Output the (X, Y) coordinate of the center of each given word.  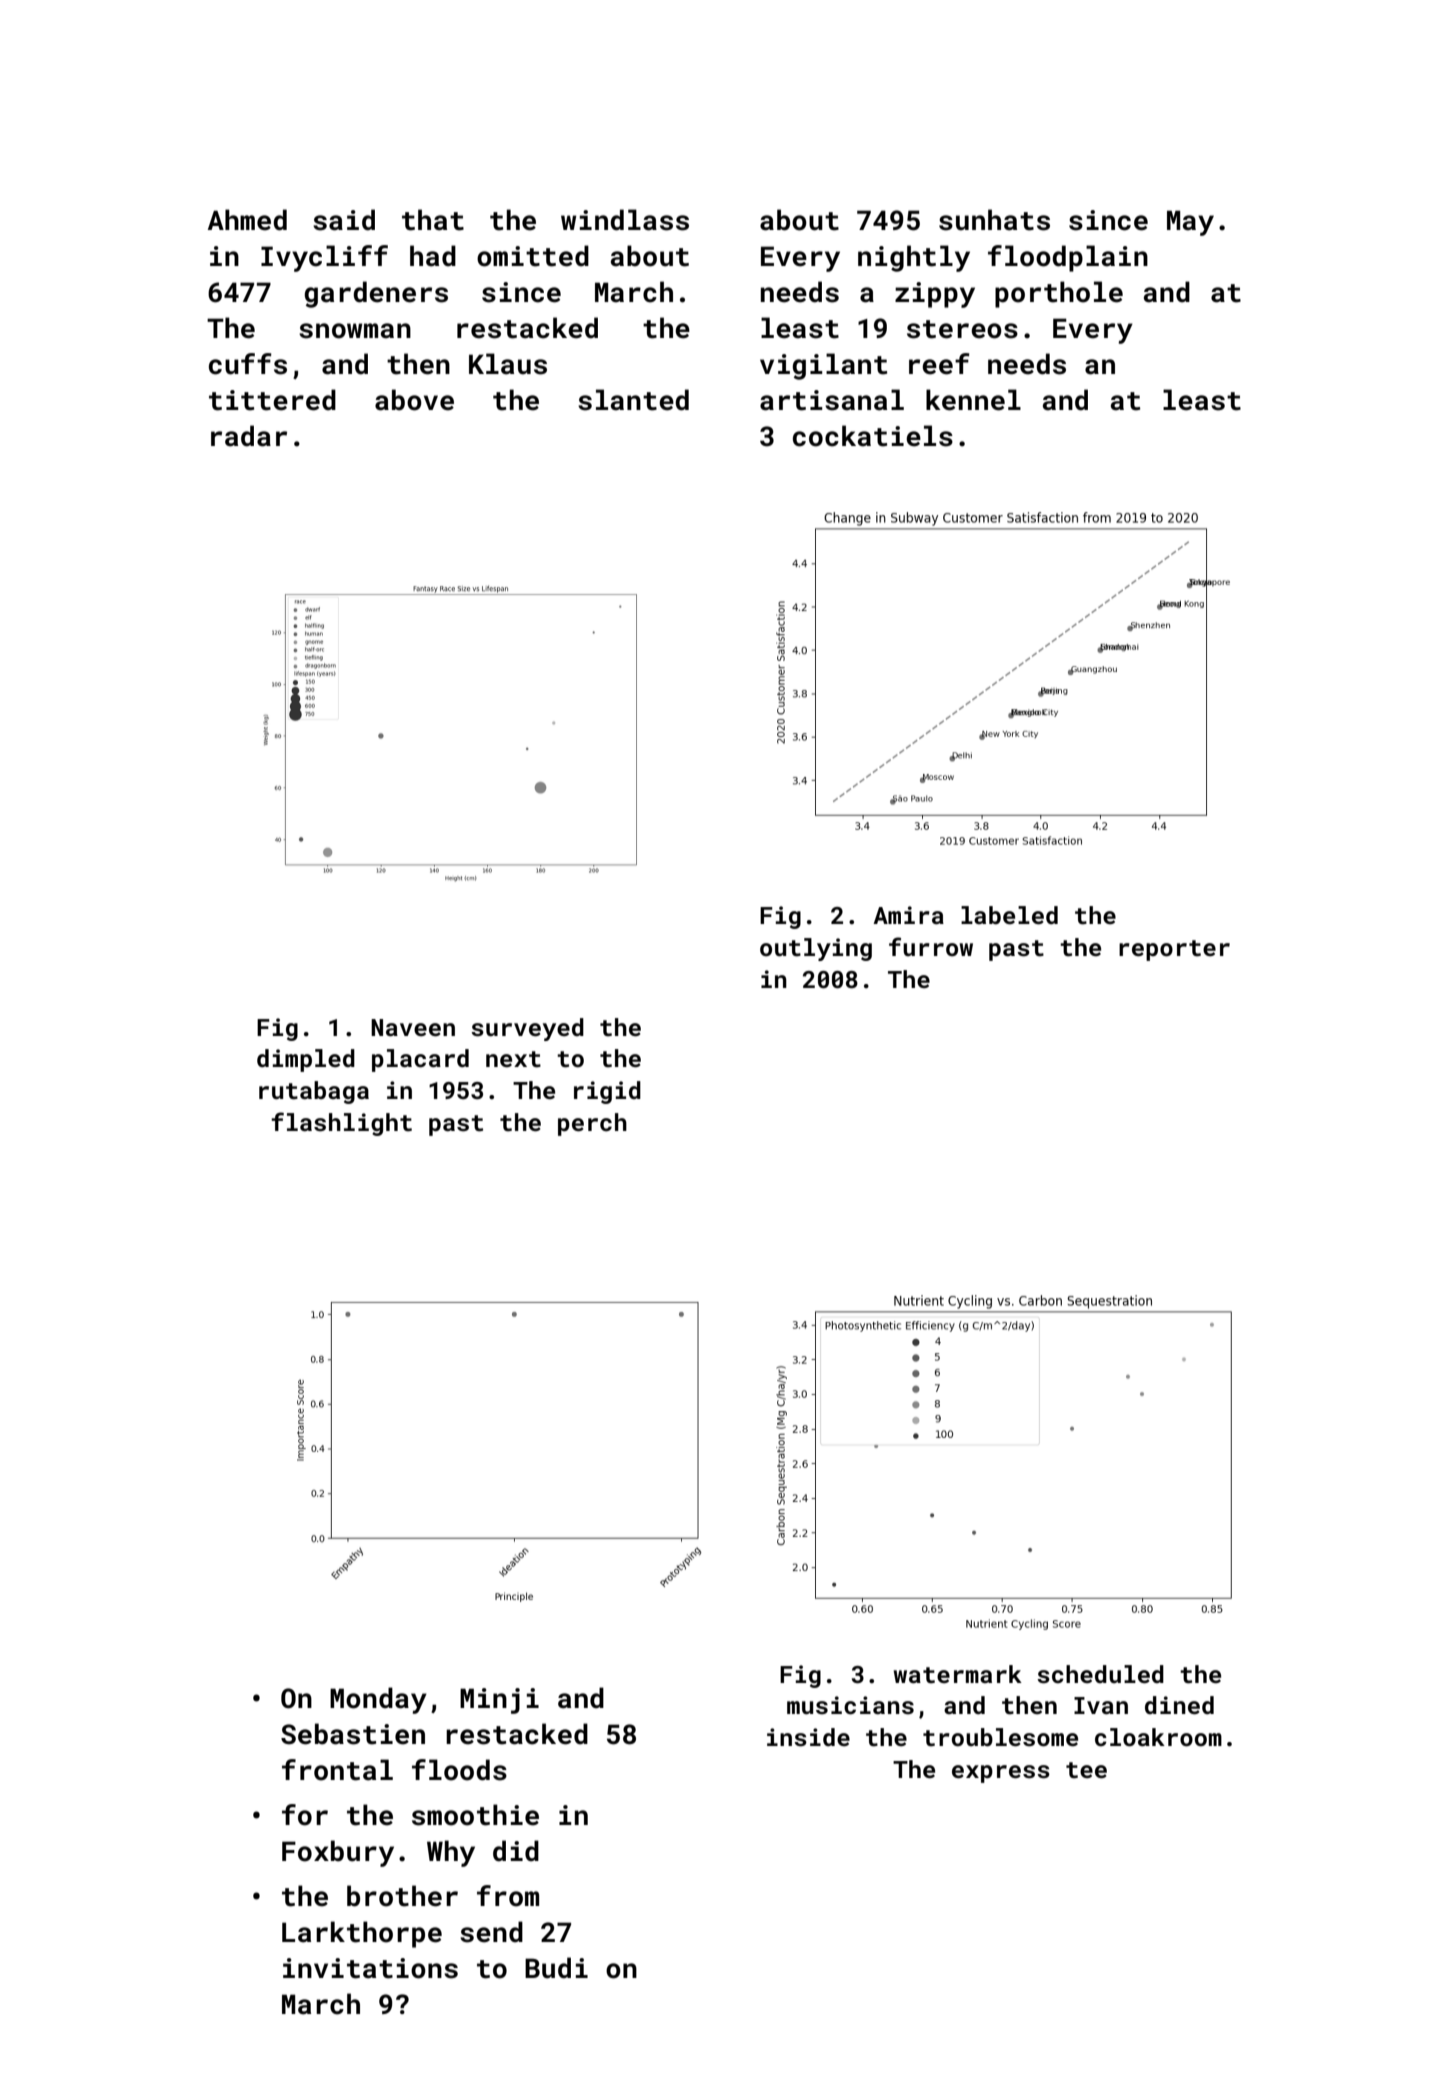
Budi (556, 1968)
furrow (931, 946)
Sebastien (353, 1734)
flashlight (341, 1124)
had (433, 256)
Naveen (413, 1027)
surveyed (527, 1029)
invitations (370, 1968)
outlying (816, 949)
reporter (1174, 950)
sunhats (994, 220)
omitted (533, 256)
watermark (958, 1674)
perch (592, 1124)
